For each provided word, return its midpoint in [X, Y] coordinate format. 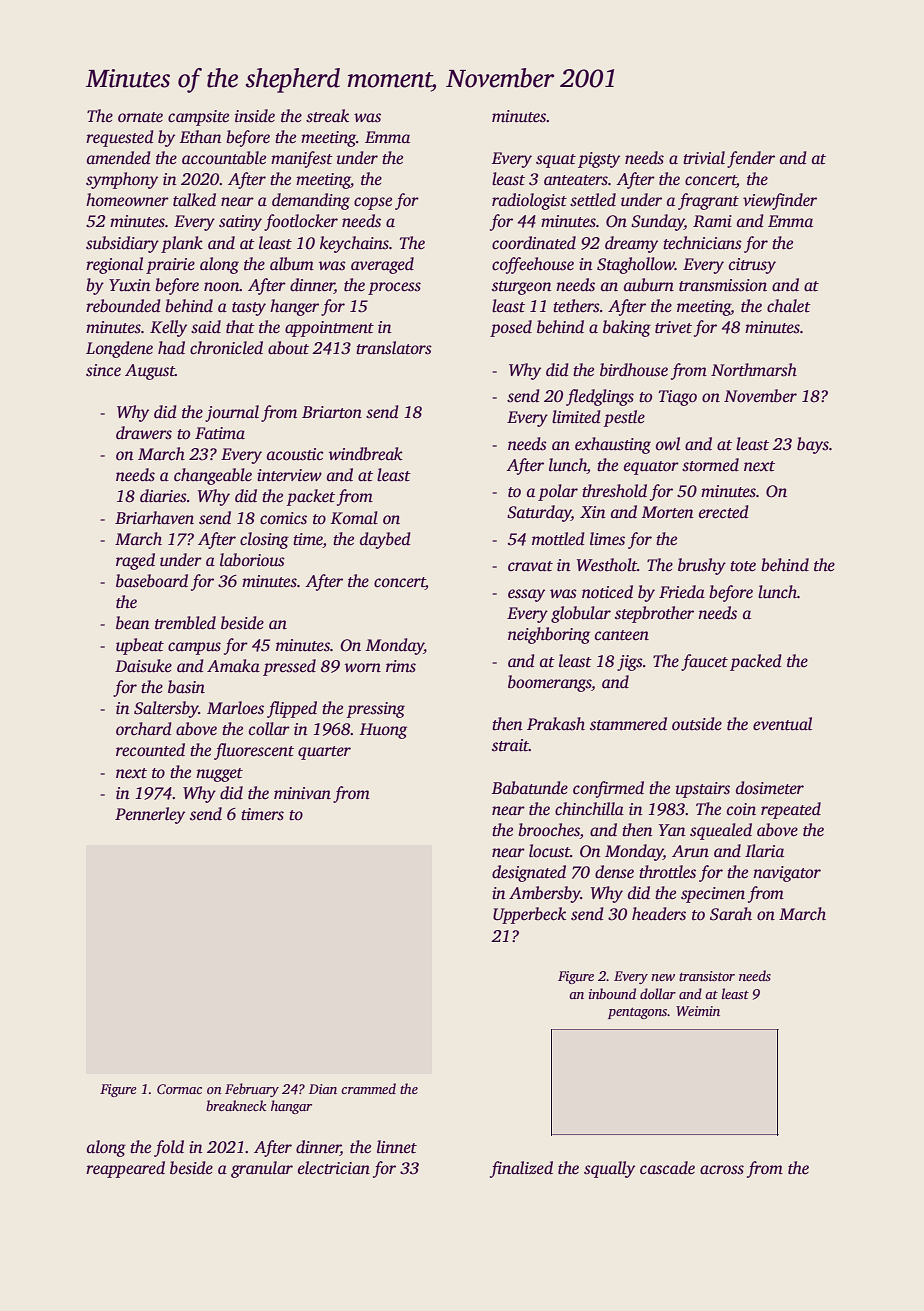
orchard [144, 729]
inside [255, 116]
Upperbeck [529, 915]
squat [556, 161]
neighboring [549, 635]
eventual [782, 724]
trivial [704, 158]
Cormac [179, 1089]
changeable [213, 476]
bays [813, 445]
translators [394, 348]
